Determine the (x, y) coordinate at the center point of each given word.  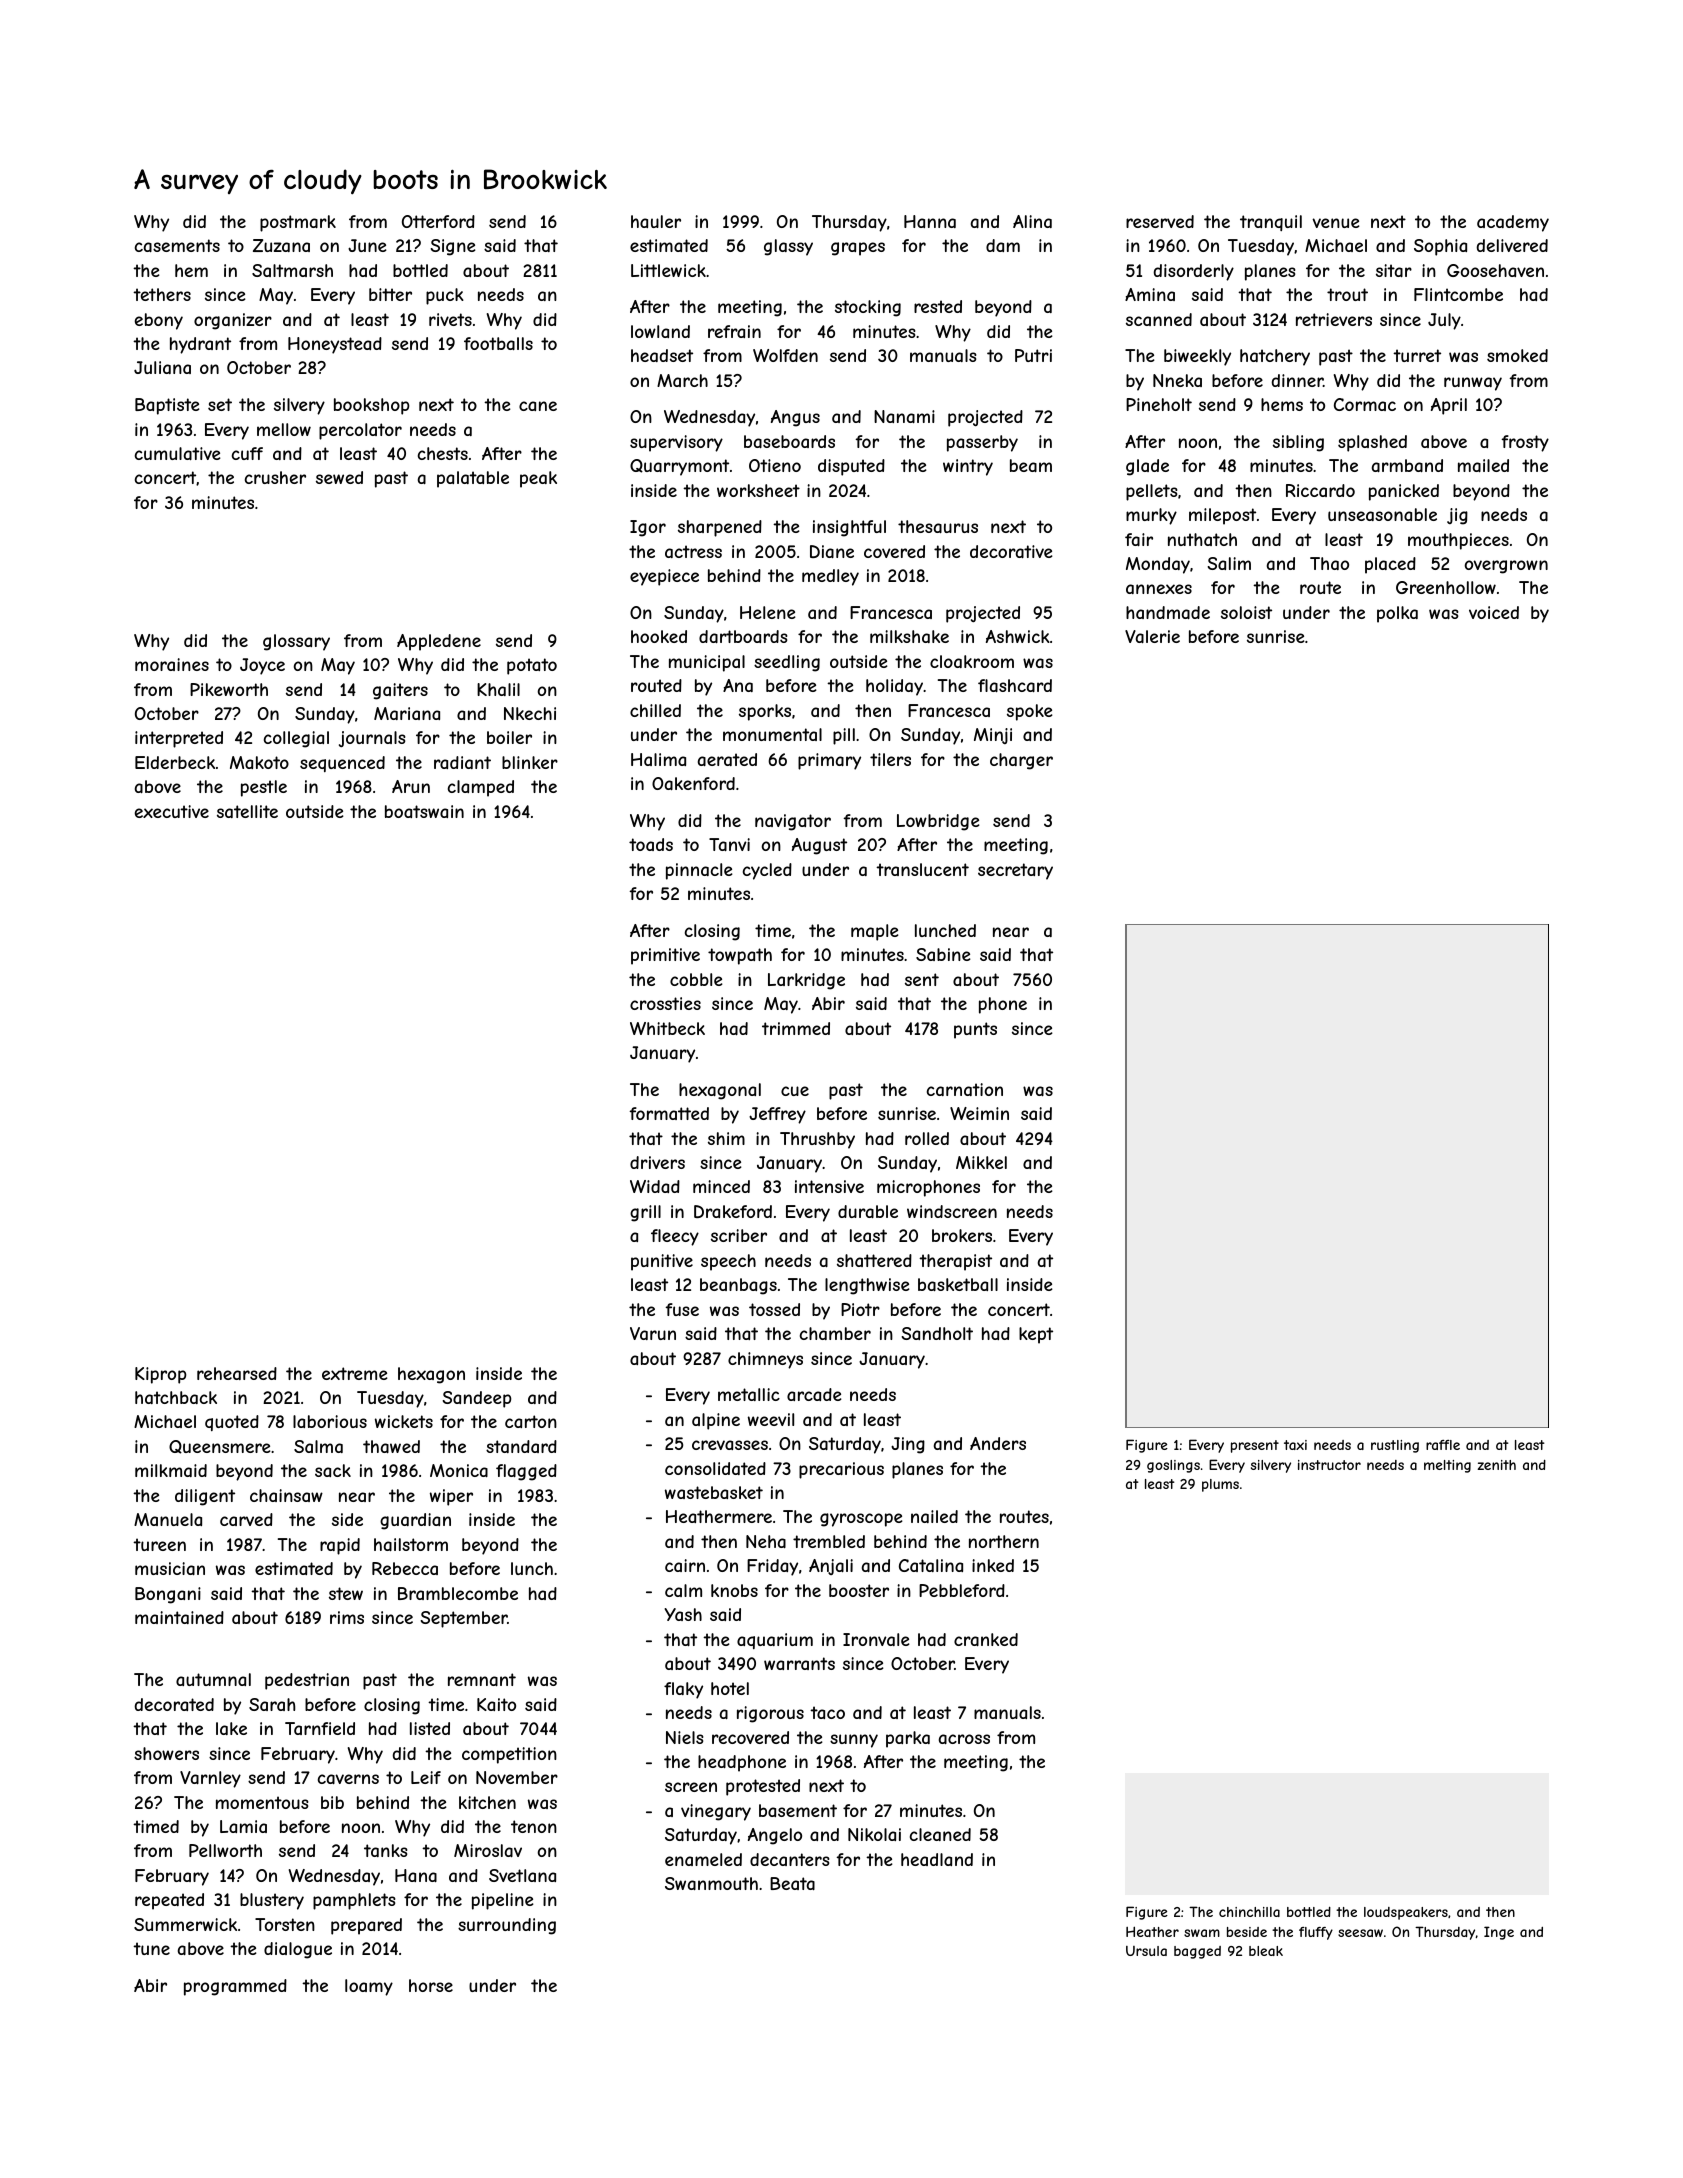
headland (937, 1859)
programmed (235, 1987)
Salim (1229, 563)
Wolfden (785, 355)
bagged (1197, 1952)
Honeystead (335, 345)
